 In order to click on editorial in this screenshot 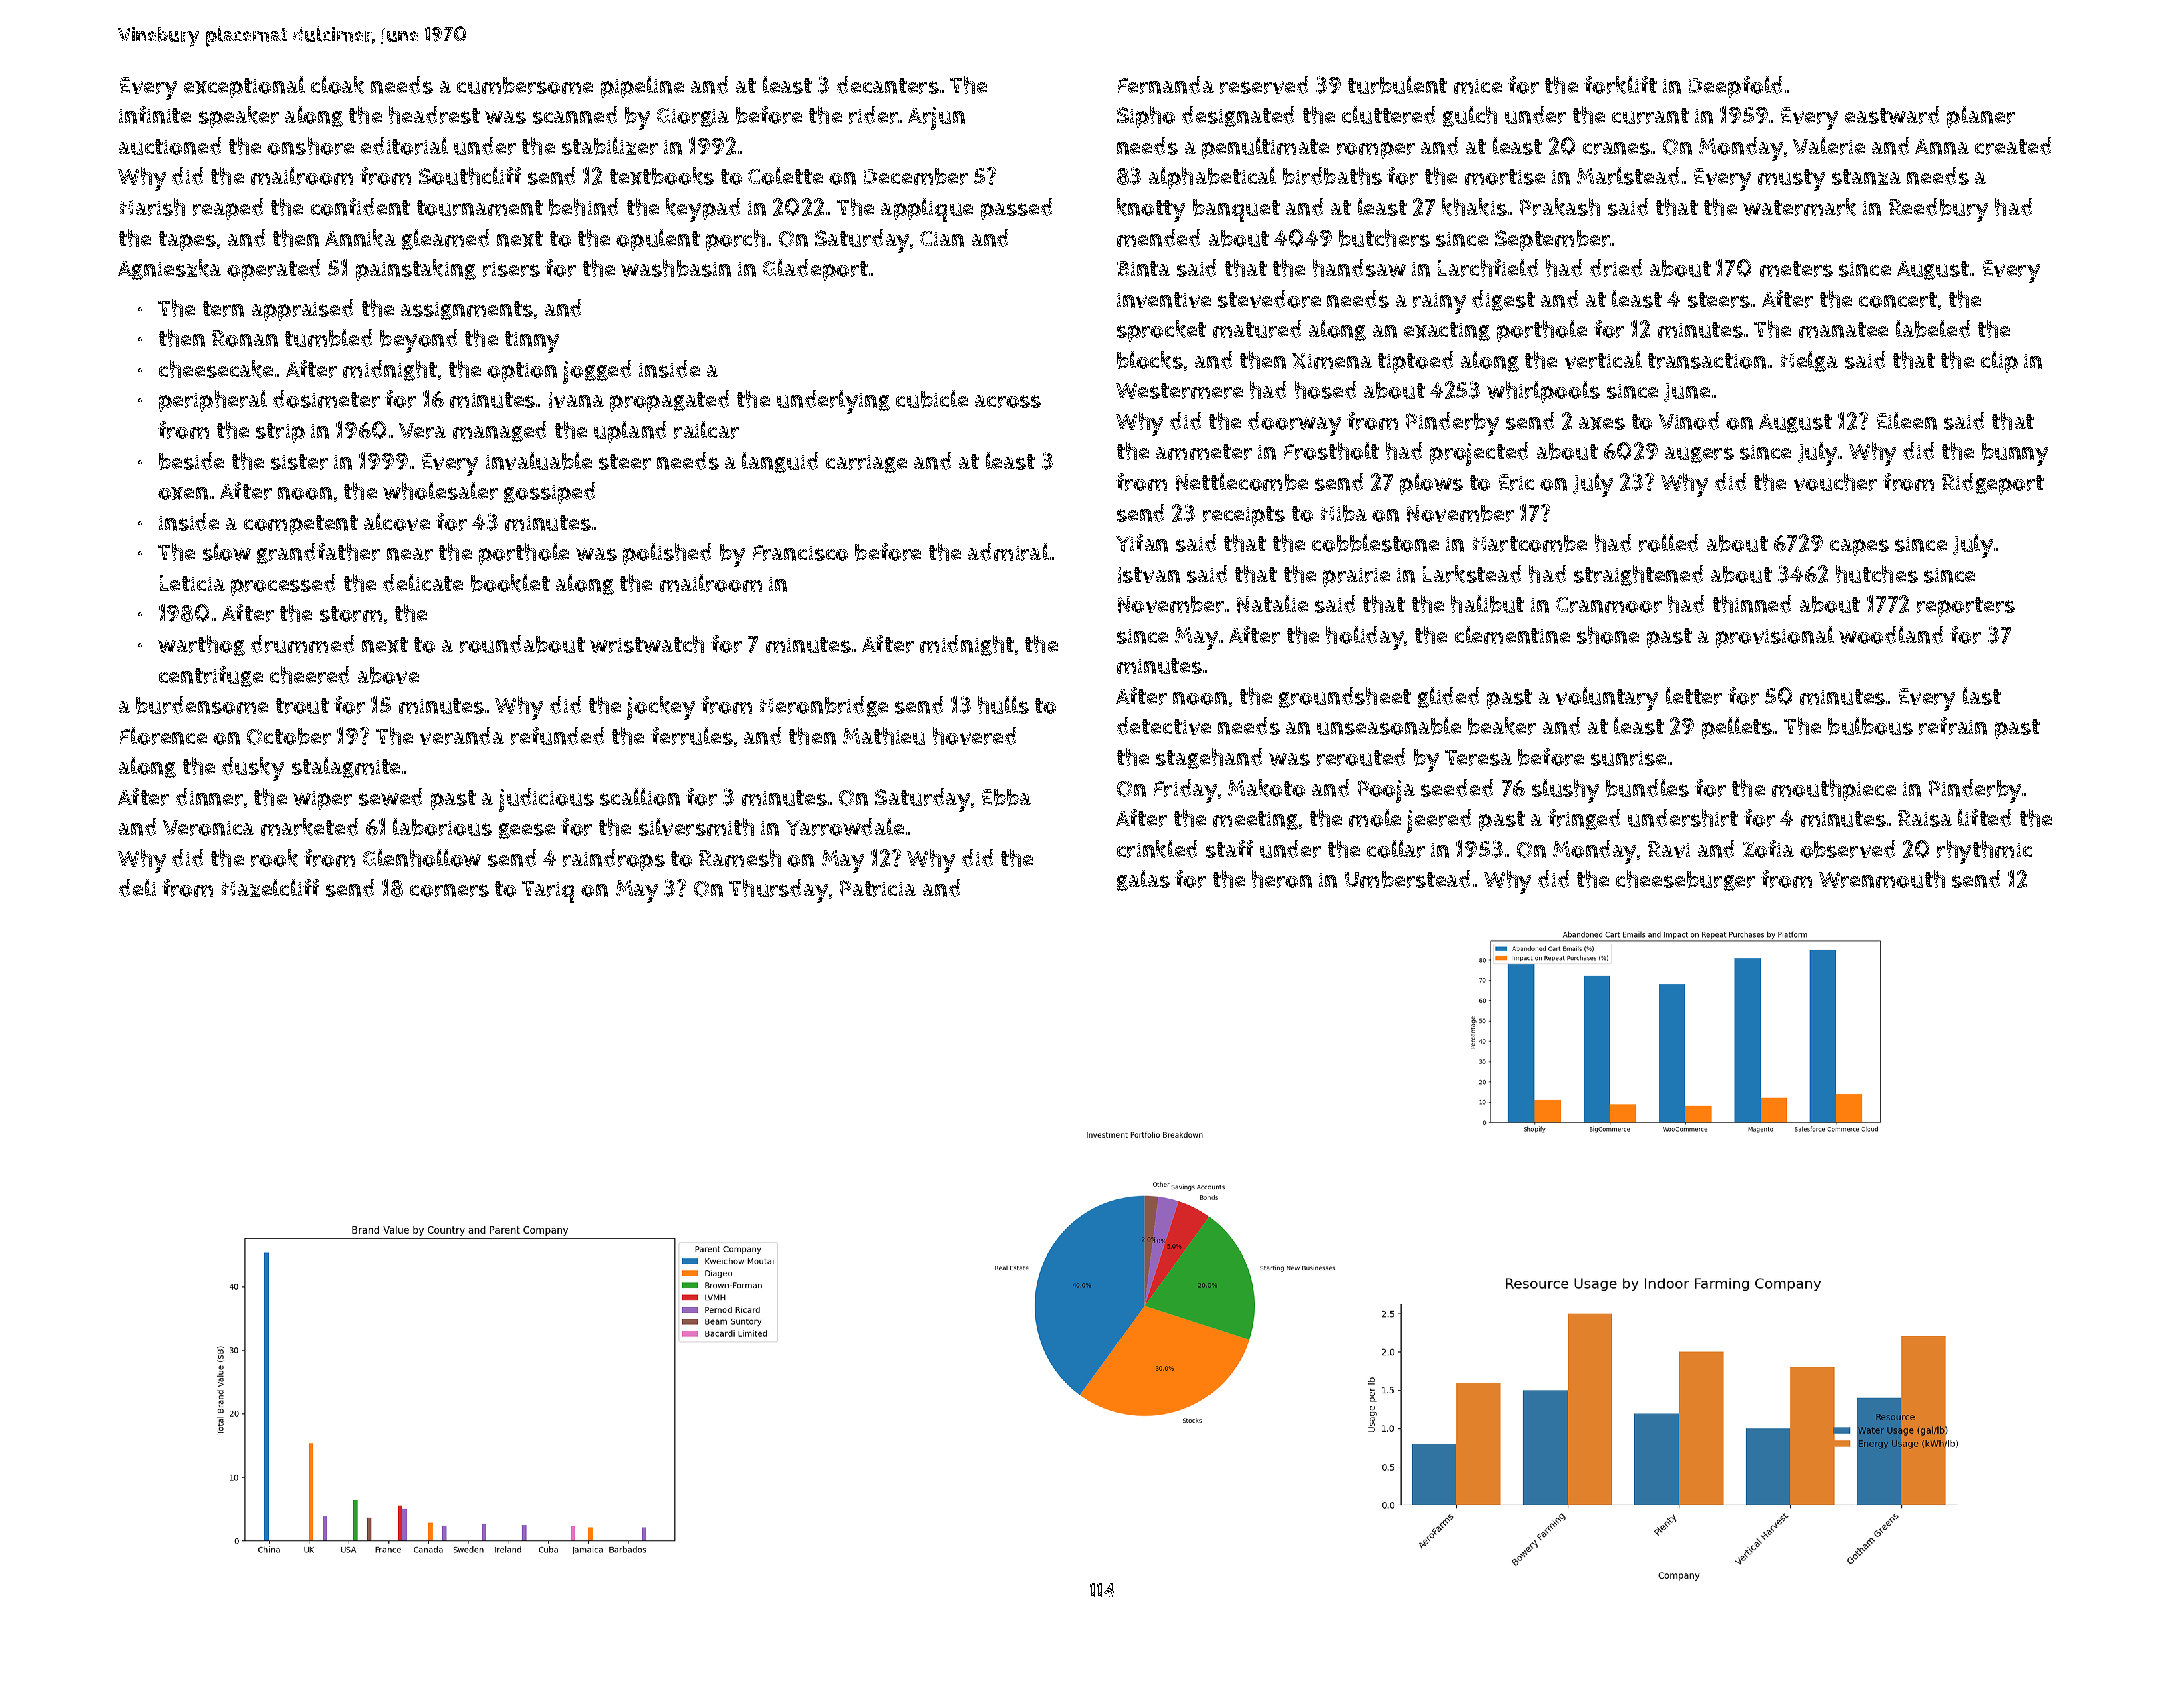, I will do `click(404, 146)`.
